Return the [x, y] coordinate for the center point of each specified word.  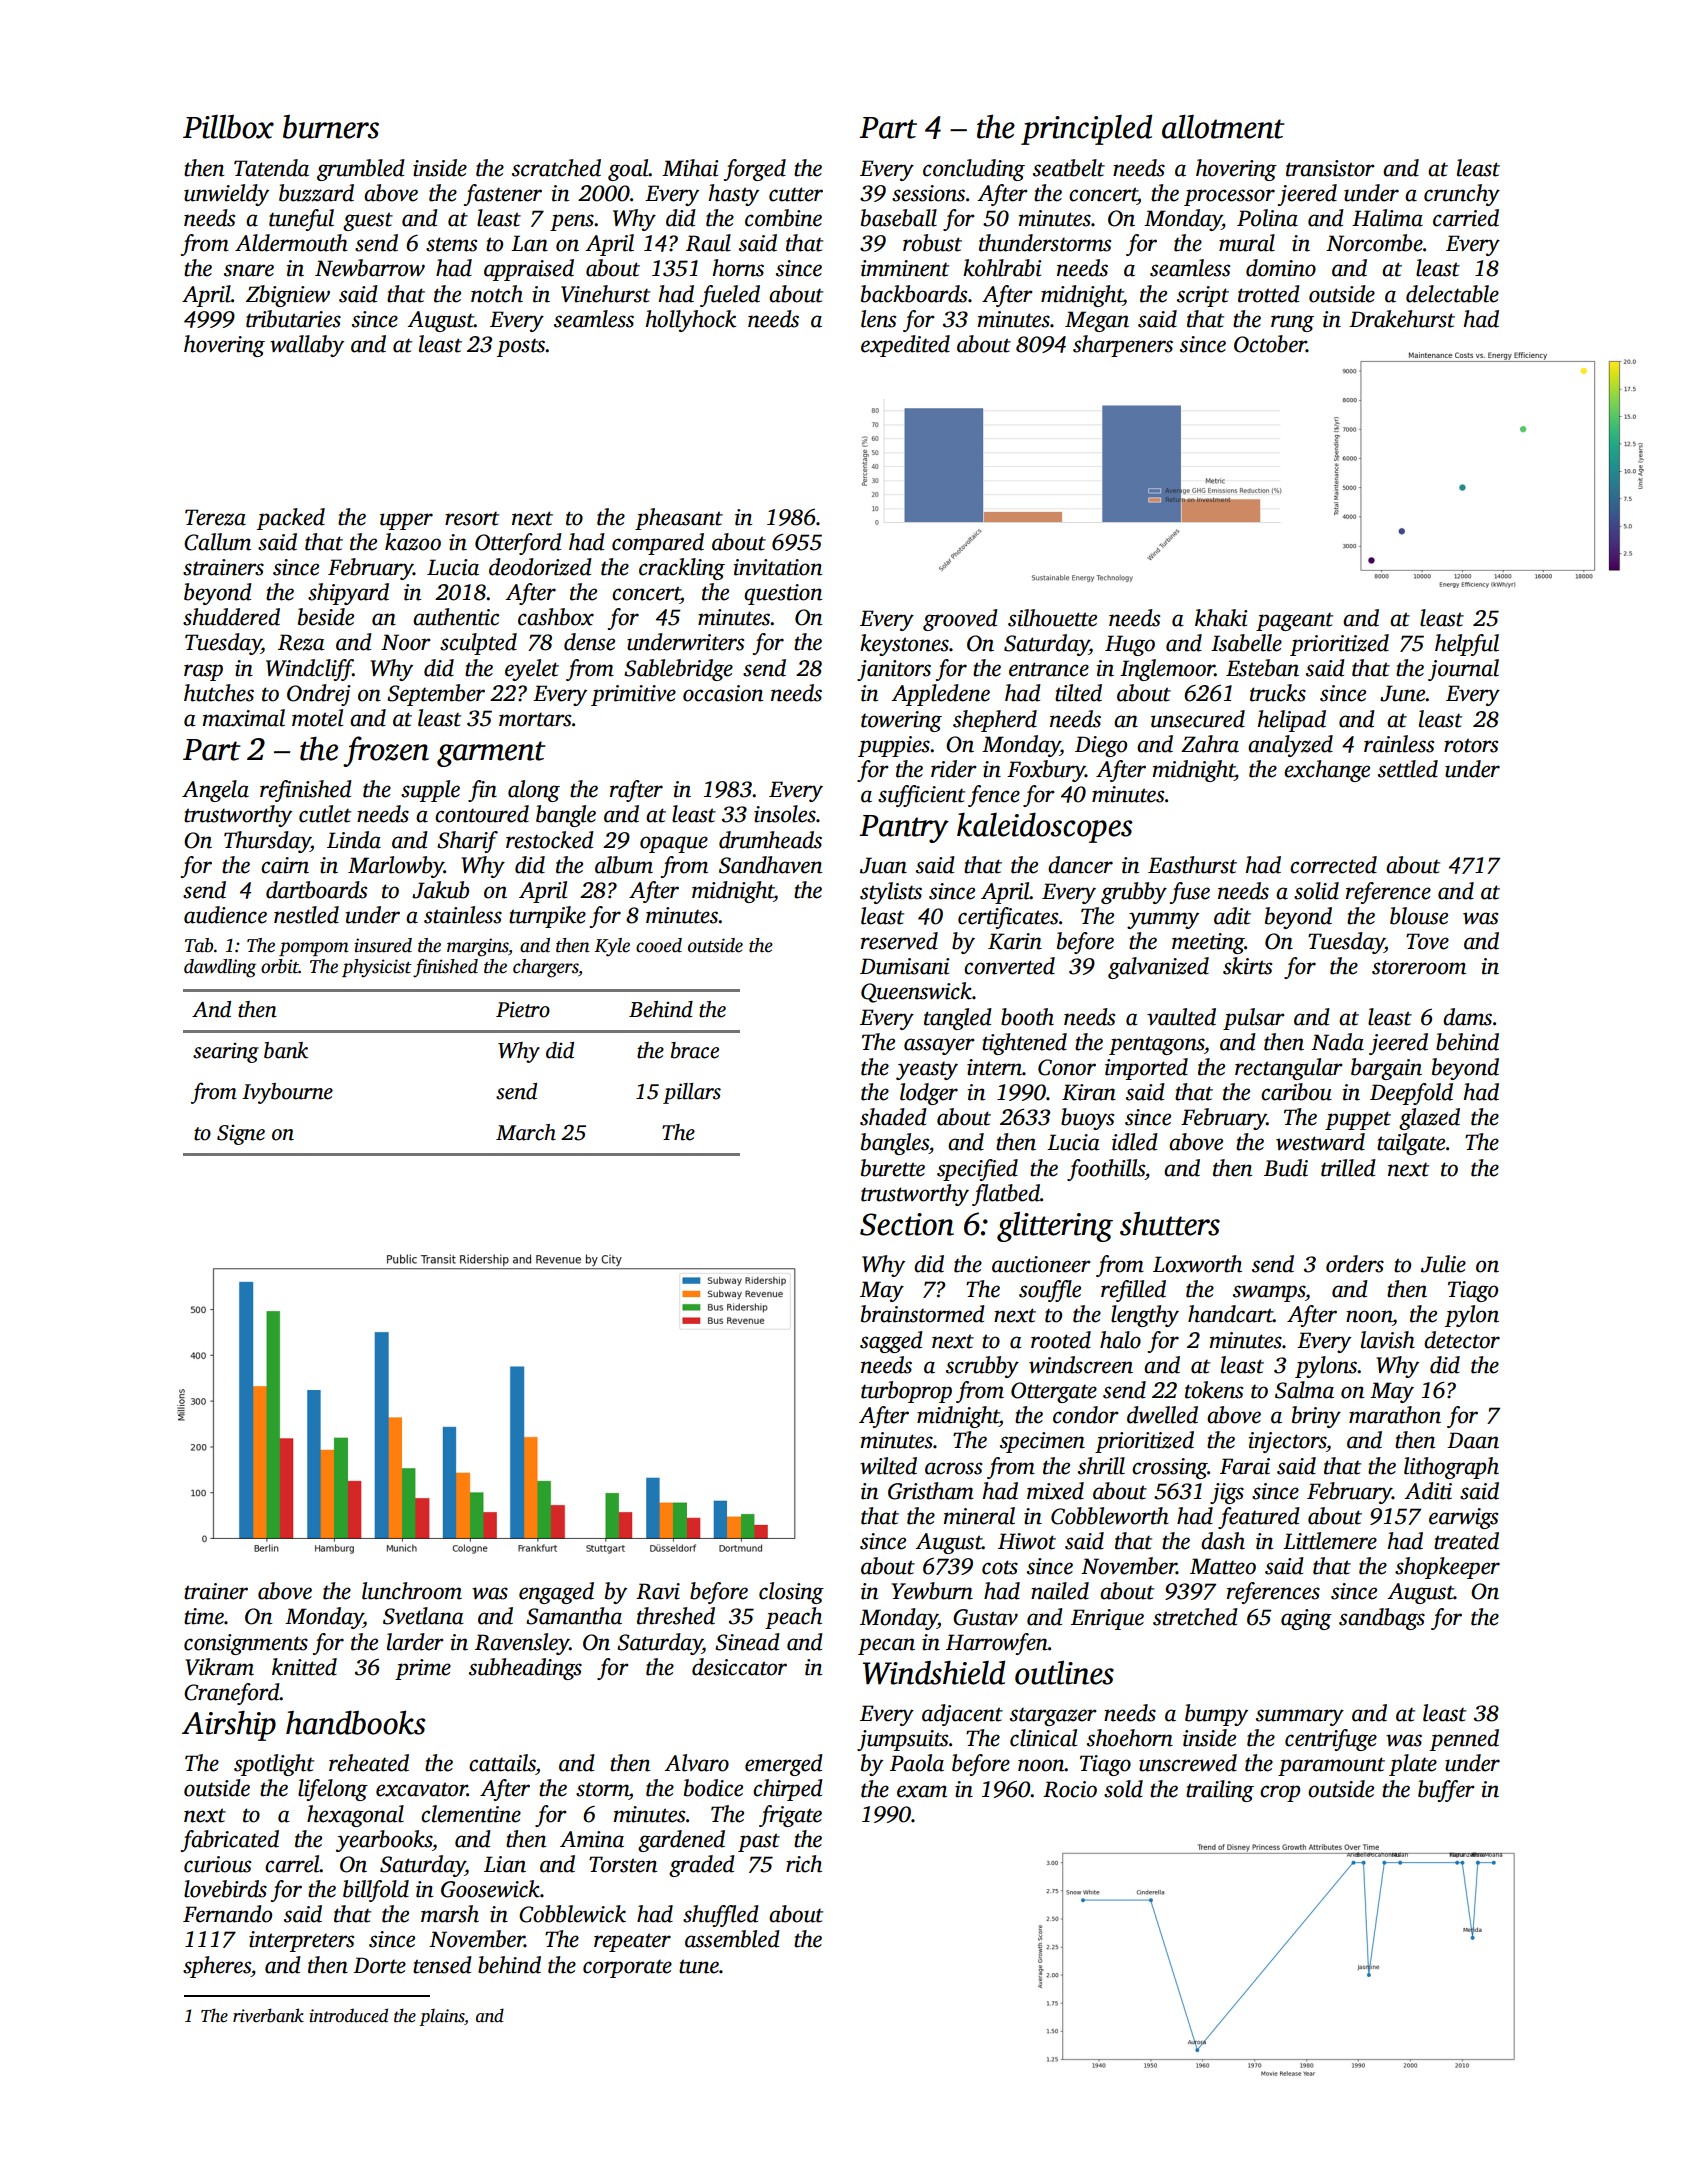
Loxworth [1197, 1264]
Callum [217, 542]
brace [695, 1050]
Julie [1443, 1264]
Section [907, 1224]
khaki [1221, 618]
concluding [974, 170]
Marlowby [396, 867]
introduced [348, 2015]
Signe [241, 1135]
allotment [1223, 126]
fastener [503, 195]
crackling [682, 569]
